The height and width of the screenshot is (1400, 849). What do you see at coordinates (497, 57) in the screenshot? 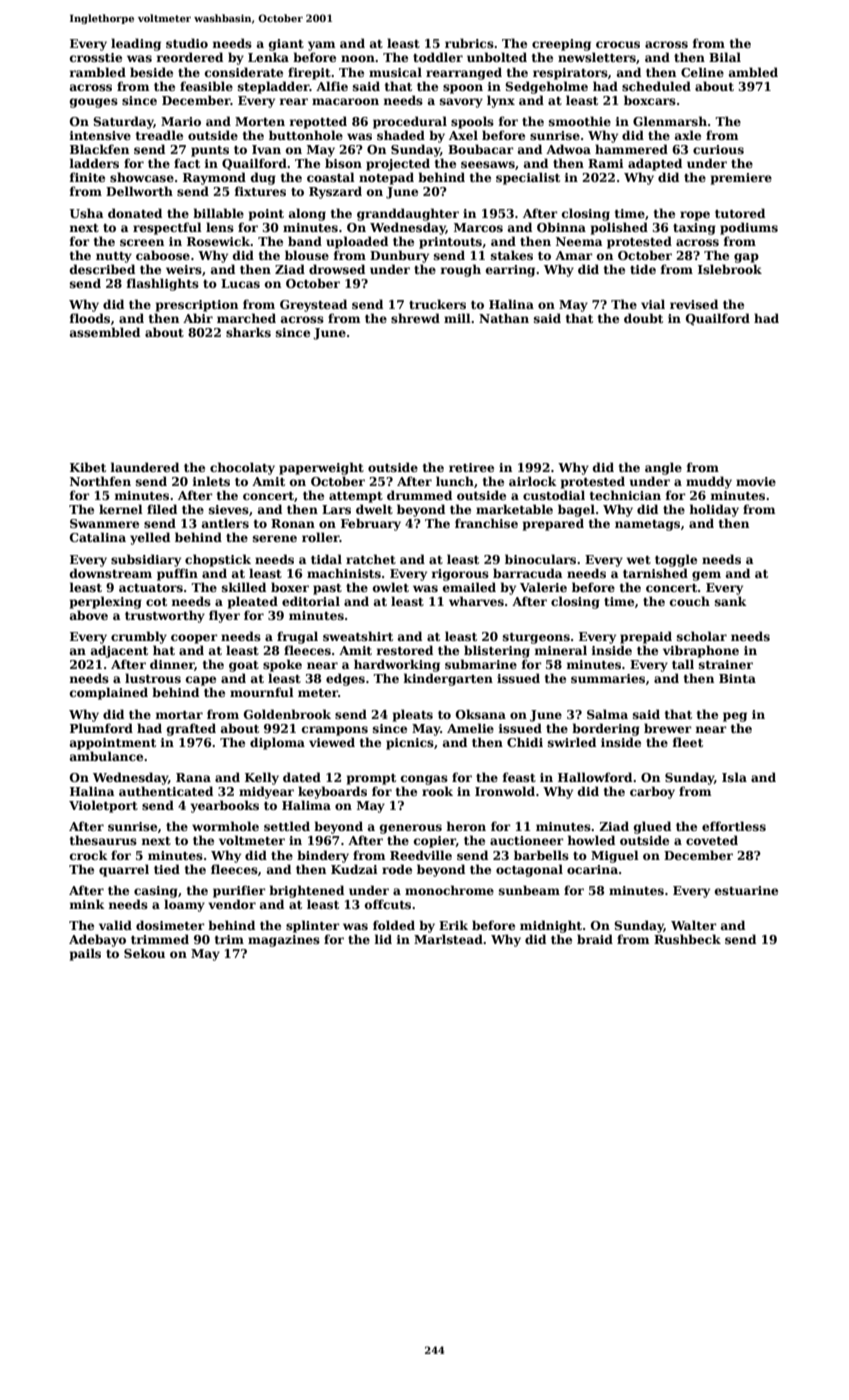
I see `unbolted` at bounding box center [497, 57].
